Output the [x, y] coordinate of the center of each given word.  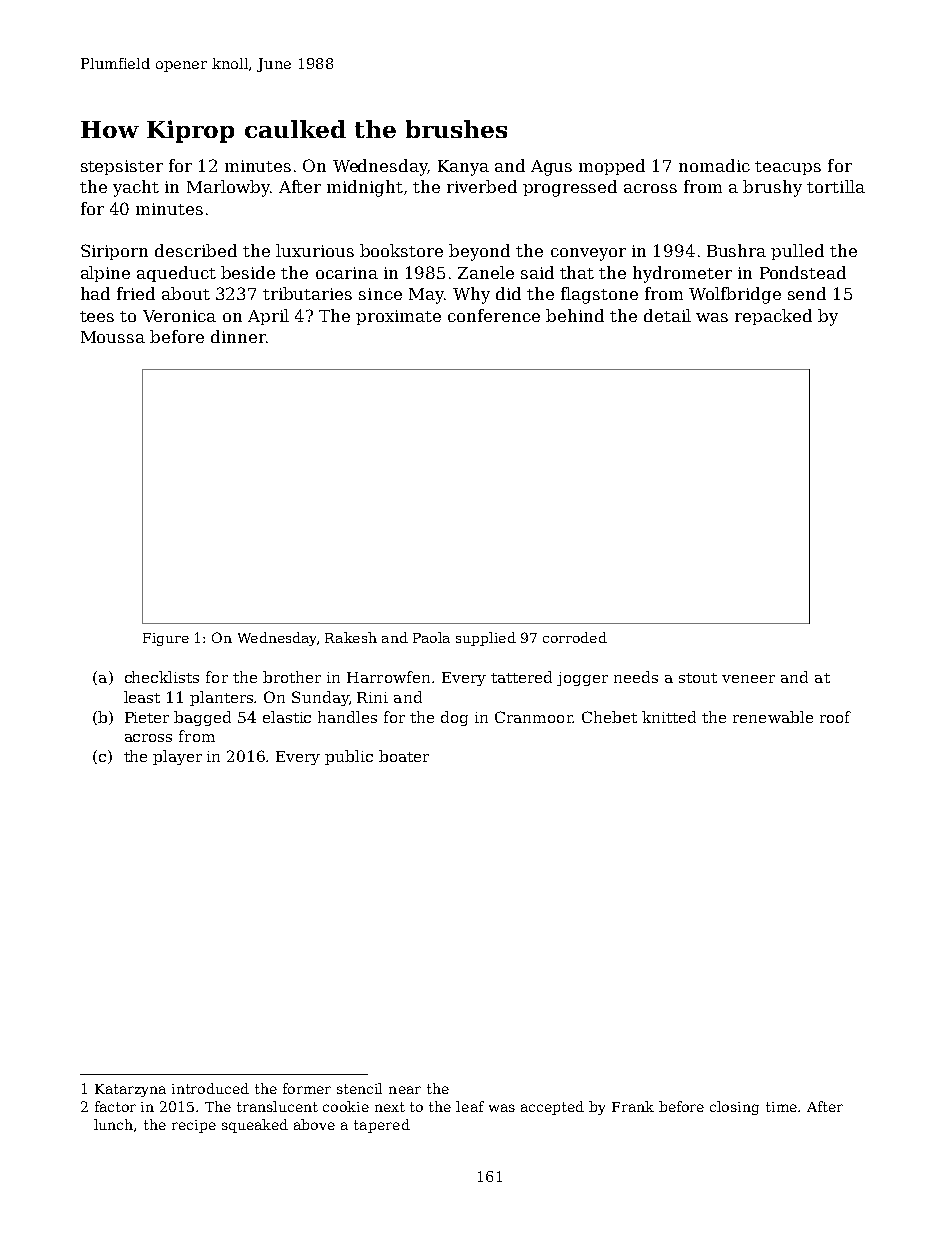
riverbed [482, 186]
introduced [210, 1088]
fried [136, 293]
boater [404, 756]
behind [575, 315]
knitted [669, 717]
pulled [797, 252]
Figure [166, 639]
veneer [748, 679]
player [177, 757]
